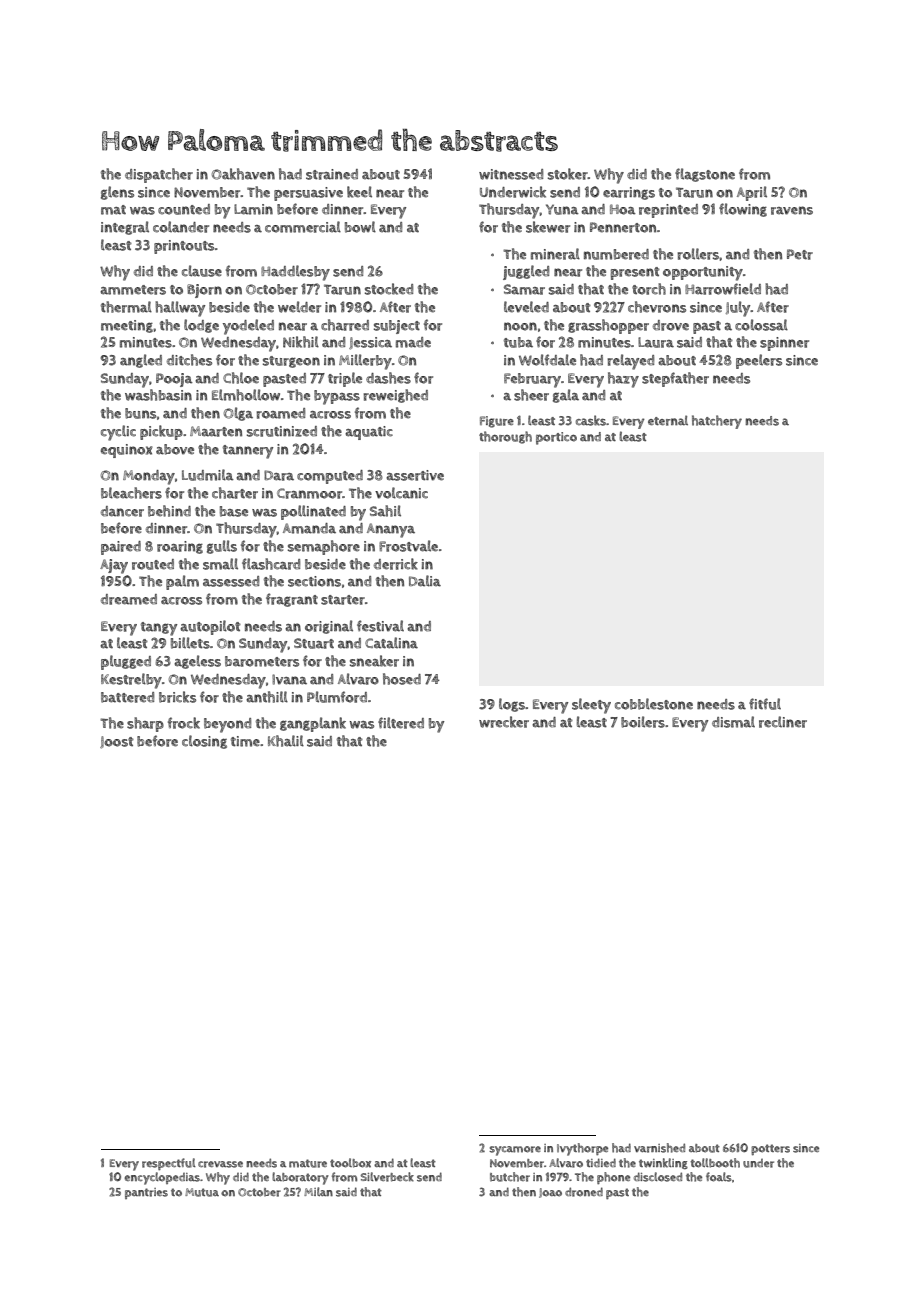 Image resolution: width=924 pixels, height=1308 pixels. Describe the element at coordinates (770, 1149) in the screenshot. I see `potters` at that location.
